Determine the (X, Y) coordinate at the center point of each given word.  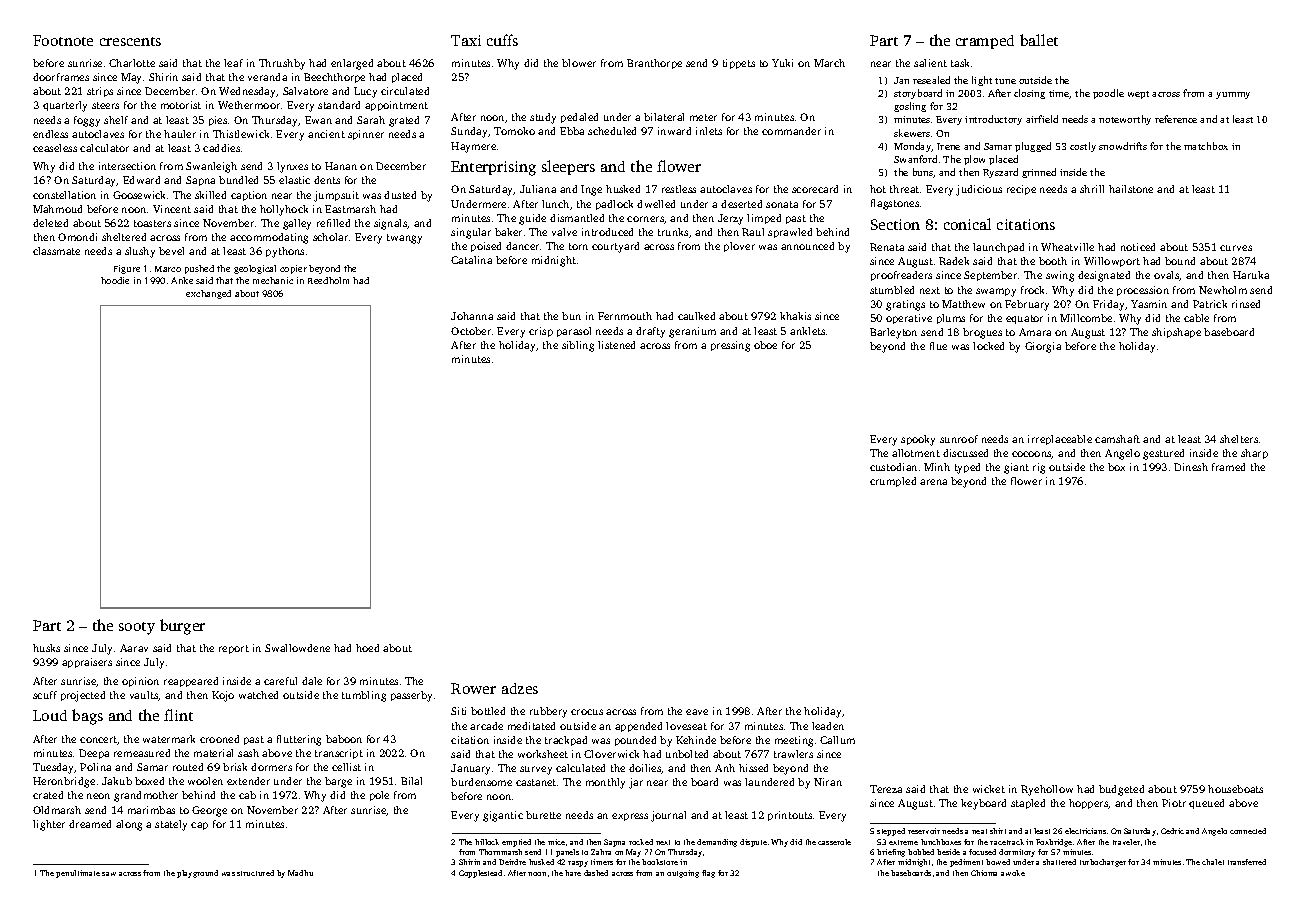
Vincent (172, 209)
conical (967, 224)
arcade (486, 726)
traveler (1126, 842)
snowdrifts (1123, 146)
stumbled (892, 290)
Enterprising (493, 168)
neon (98, 796)
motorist (181, 105)
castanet (536, 782)
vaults (144, 696)
